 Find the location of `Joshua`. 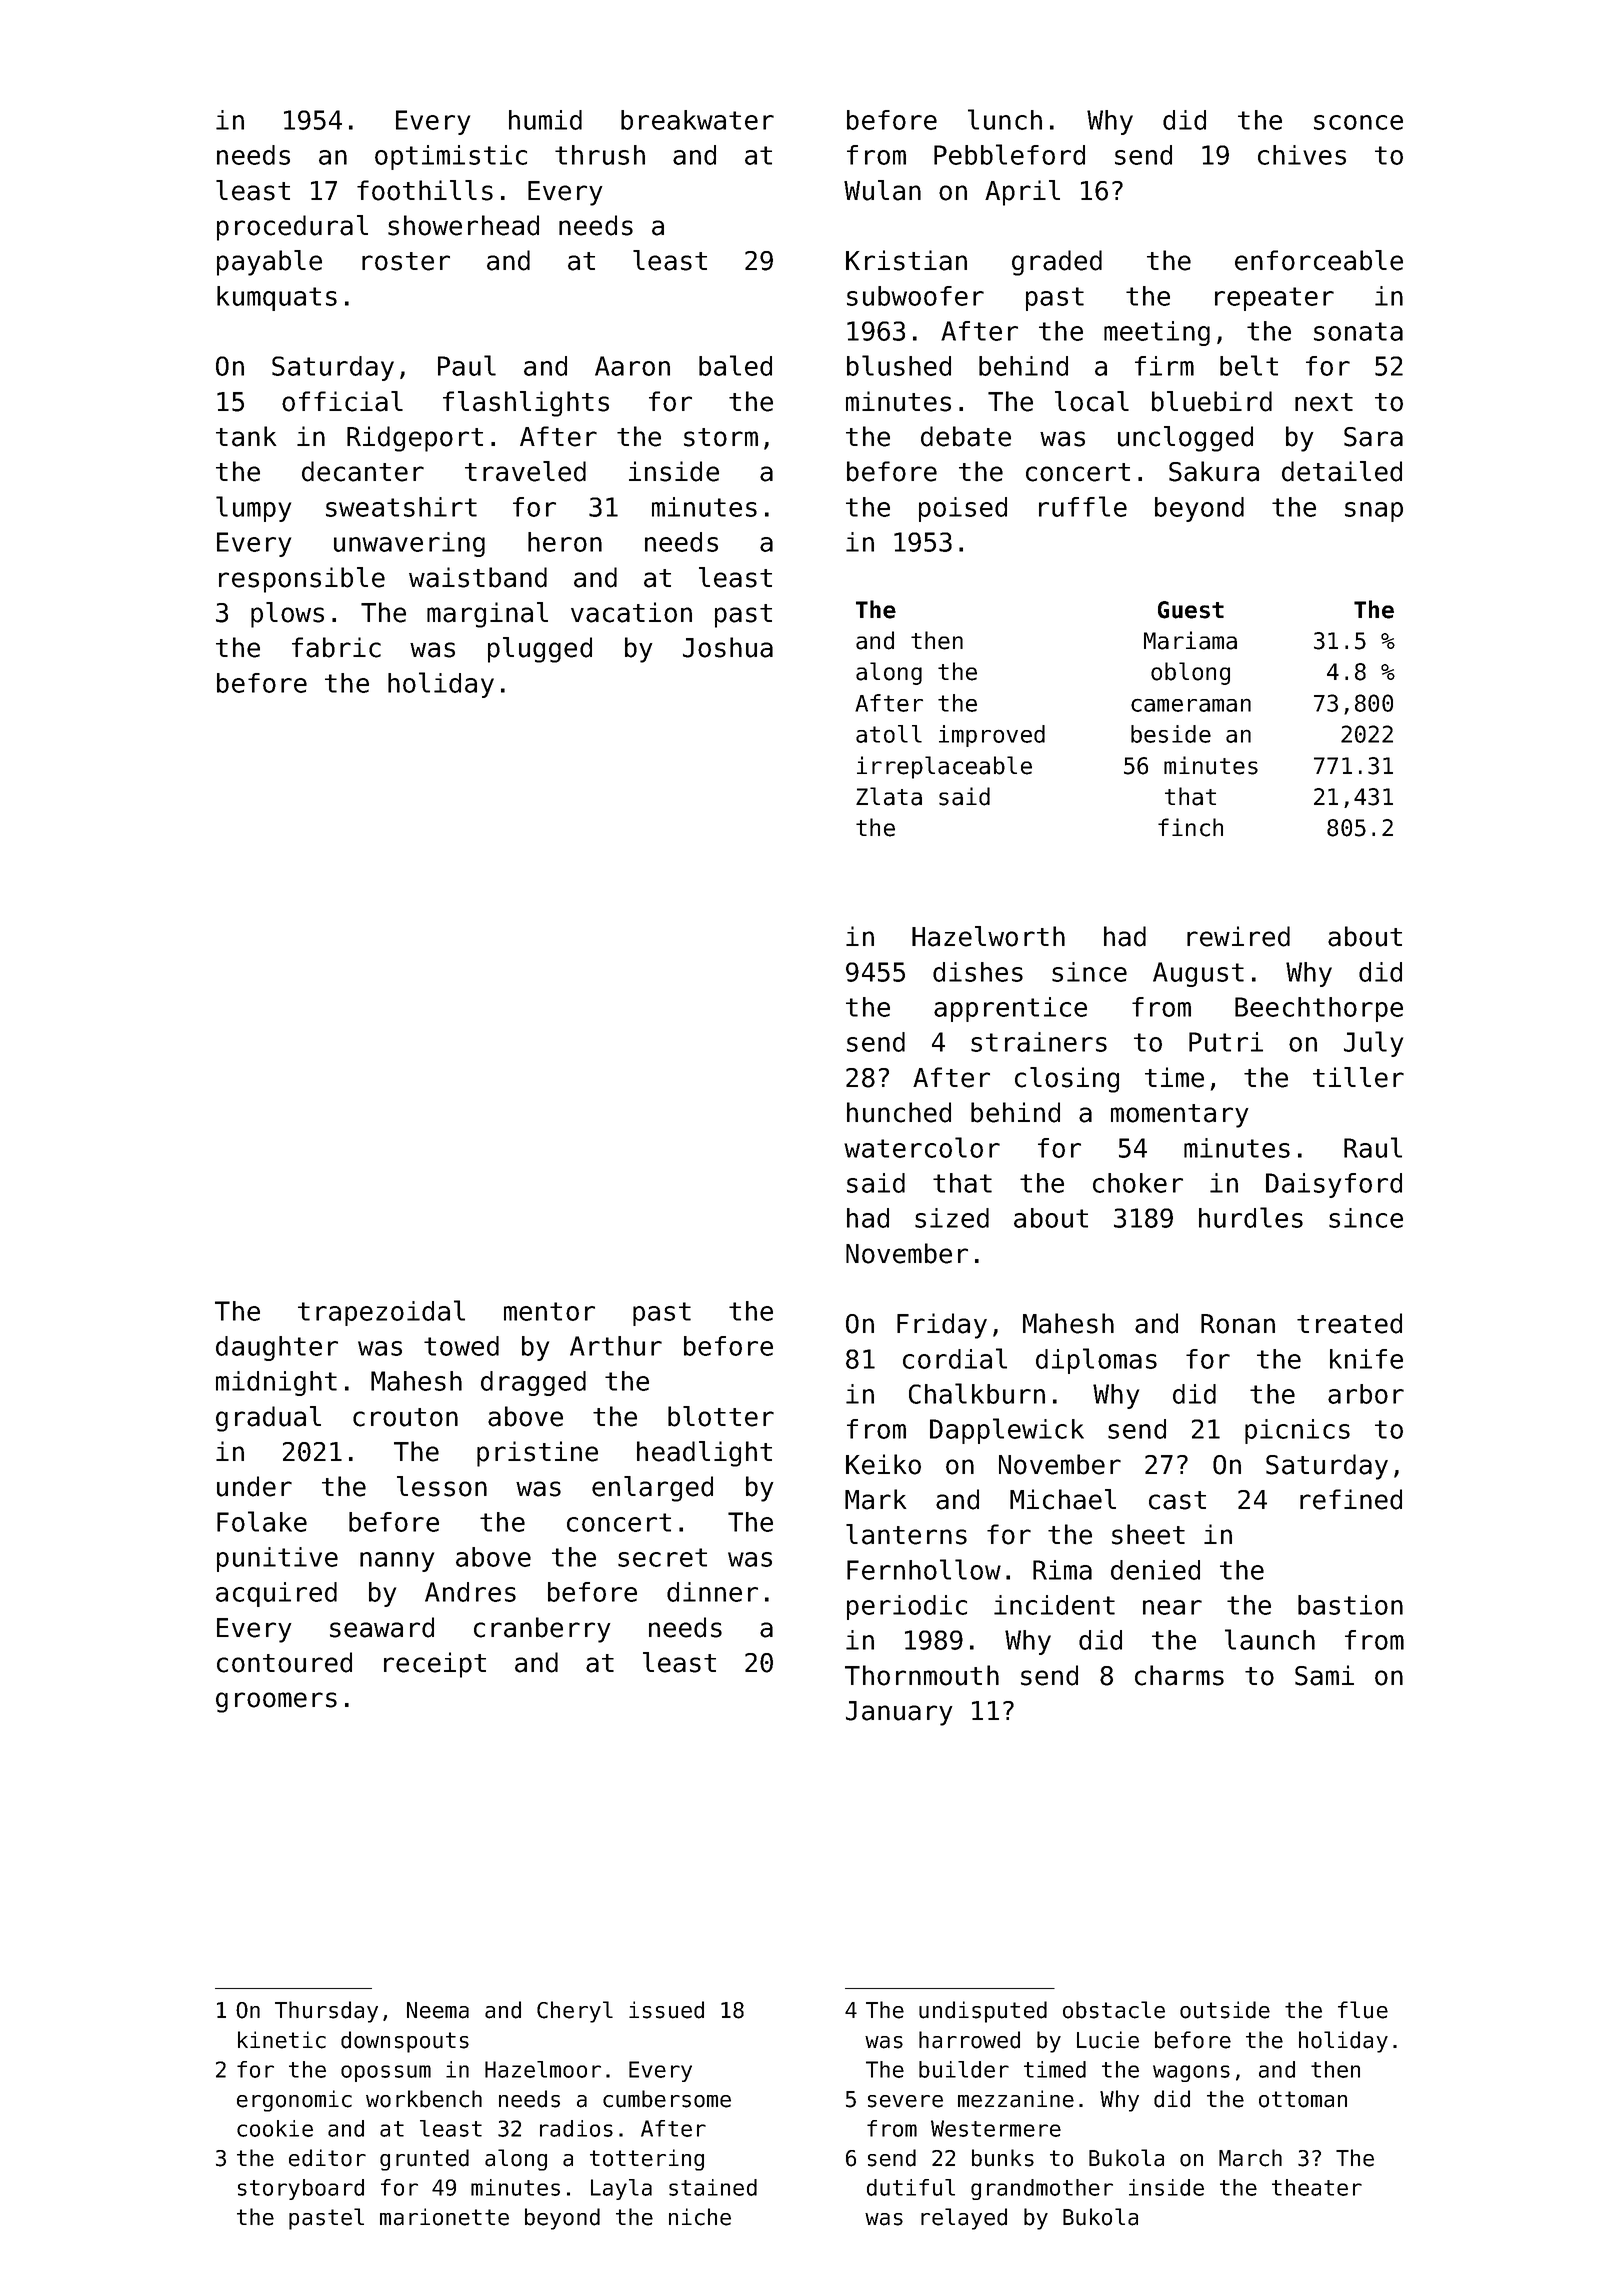

Joshua is located at coordinates (728, 647).
